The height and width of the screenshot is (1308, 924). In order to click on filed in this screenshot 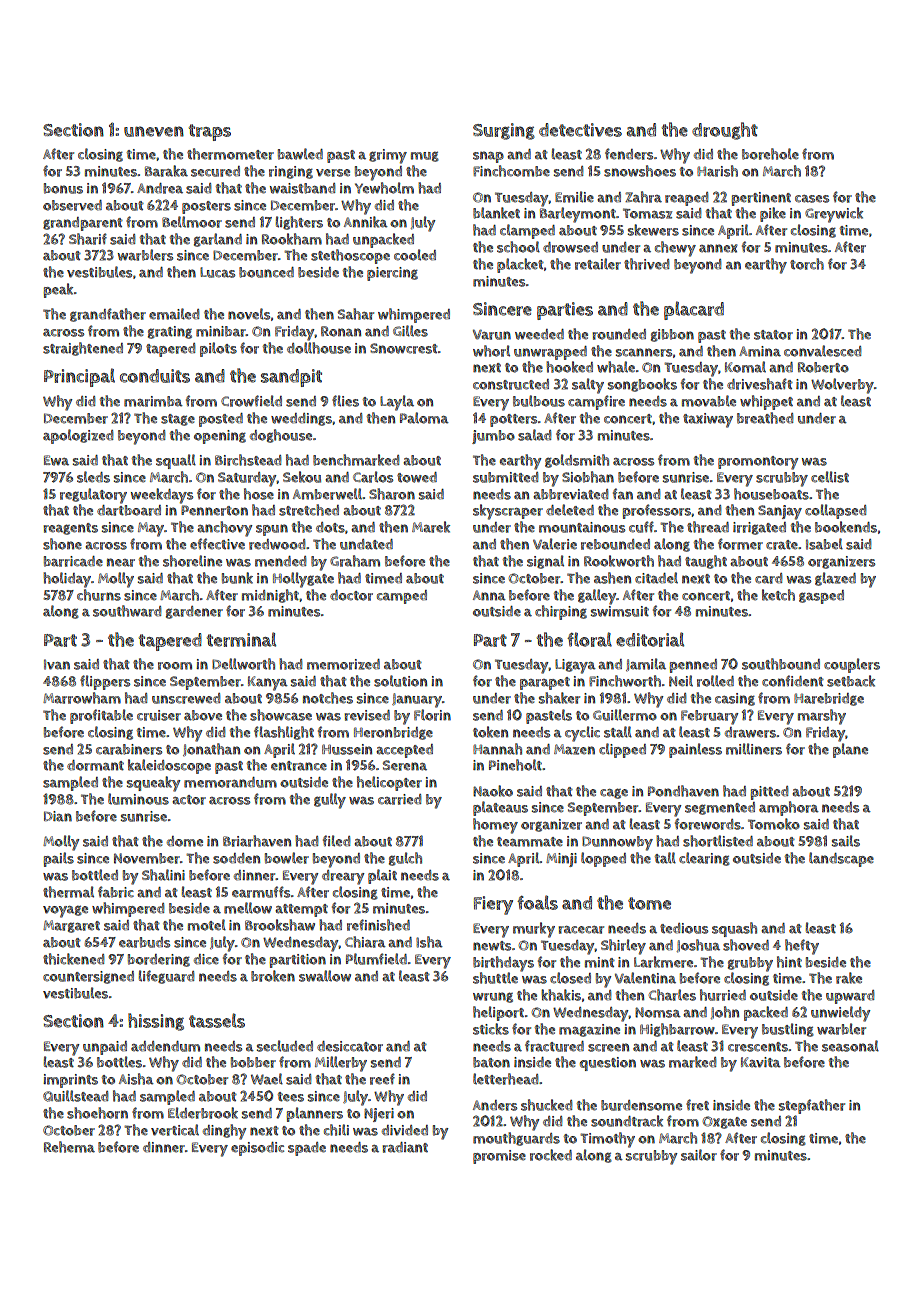, I will do `click(336, 841)`.
